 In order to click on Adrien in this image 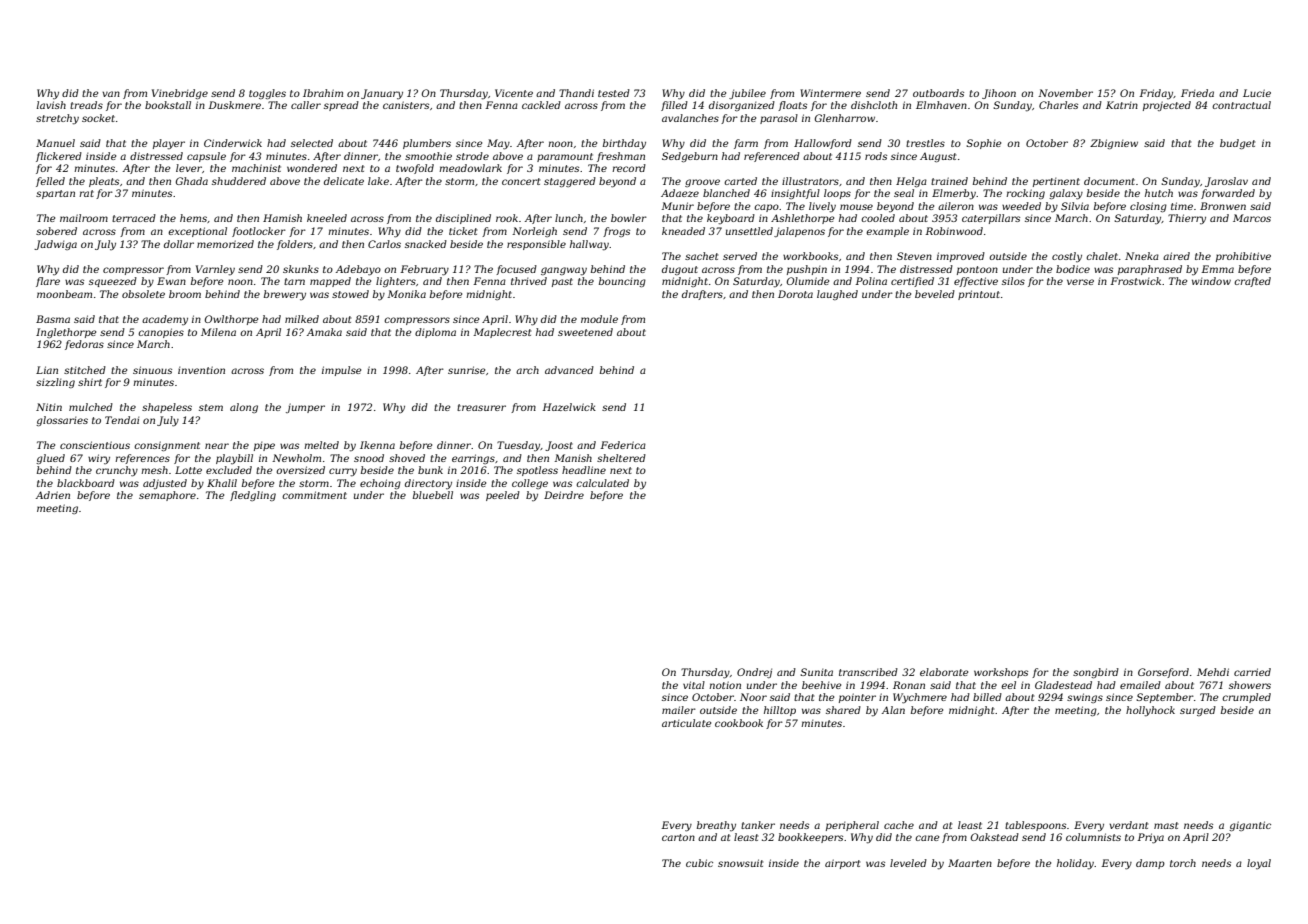, I will do `click(53, 495)`.
